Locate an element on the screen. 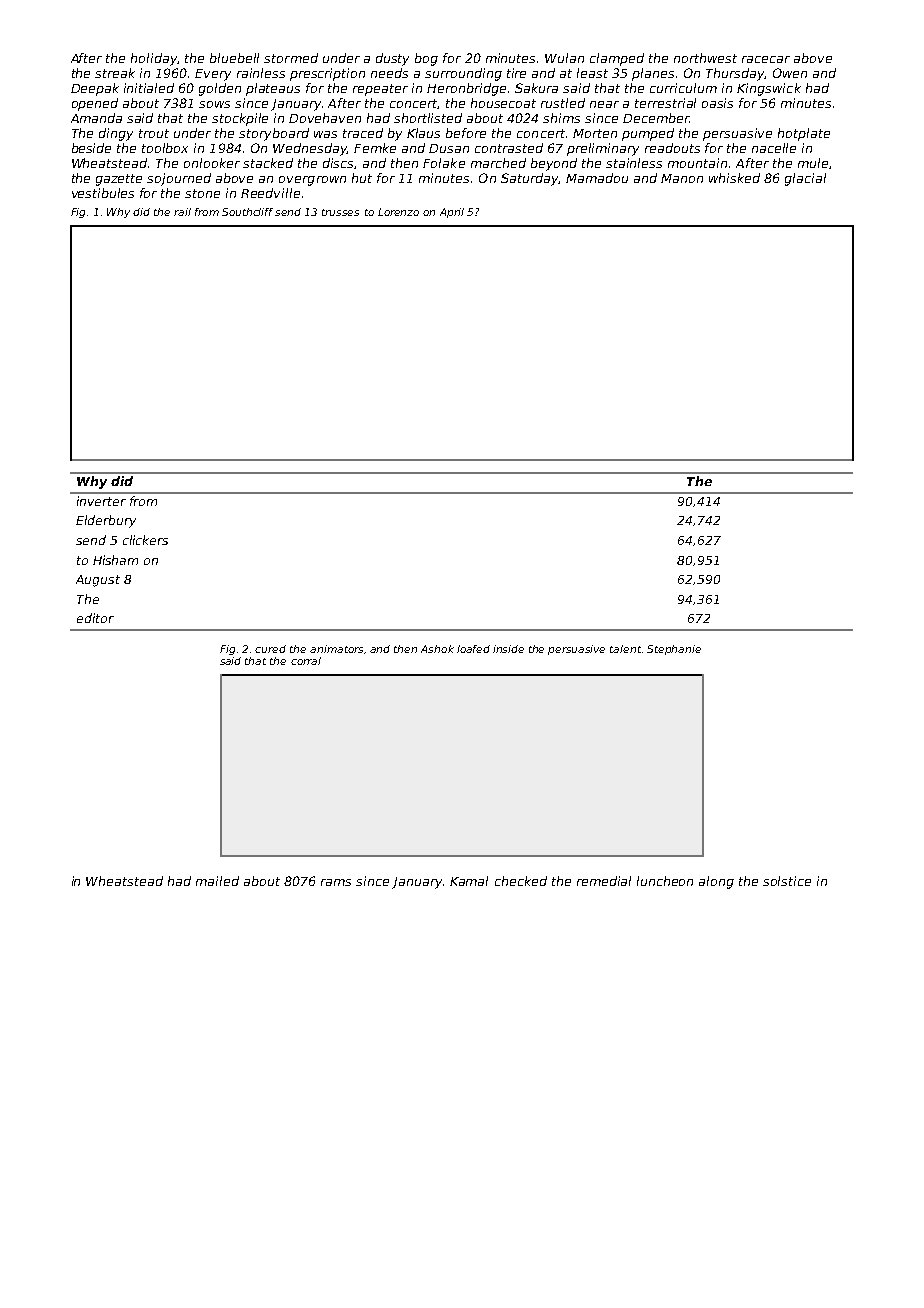 The image size is (924, 1308). glacial is located at coordinates (805, 179).
